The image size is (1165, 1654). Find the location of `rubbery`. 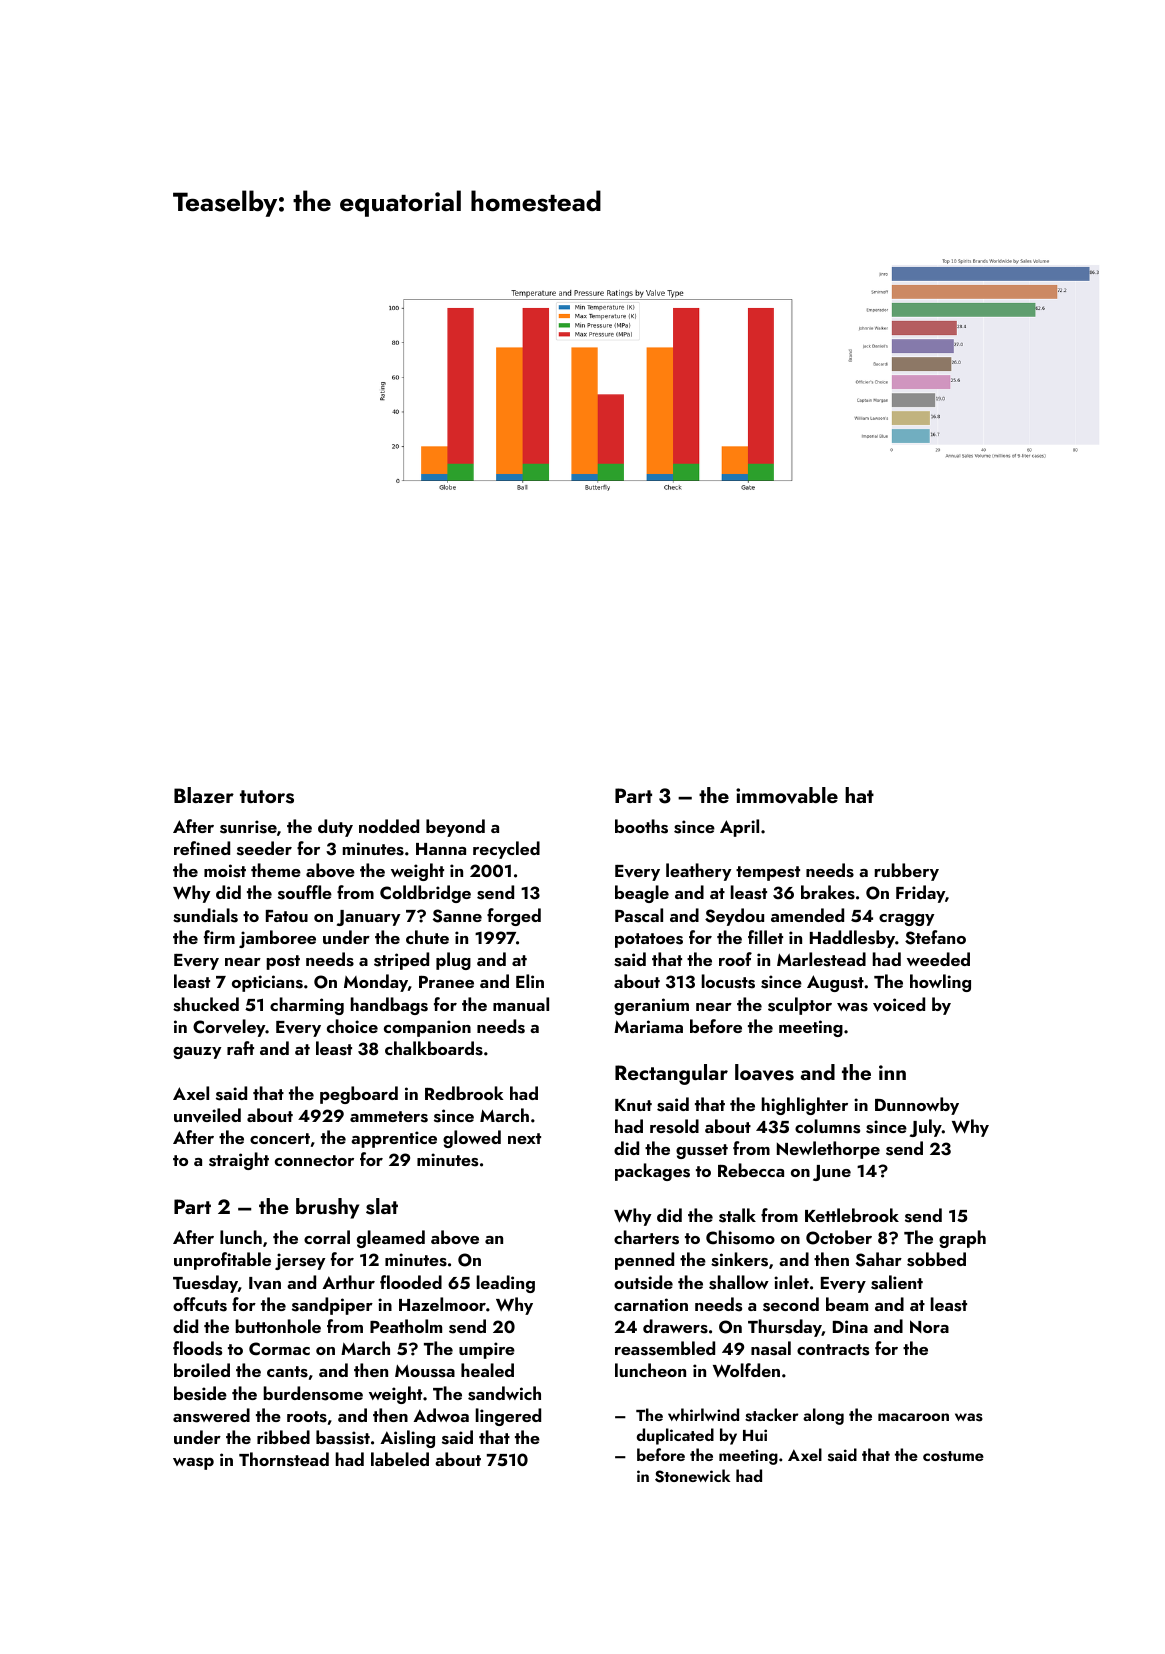

rubbery is located at coordinates (907, 872).
